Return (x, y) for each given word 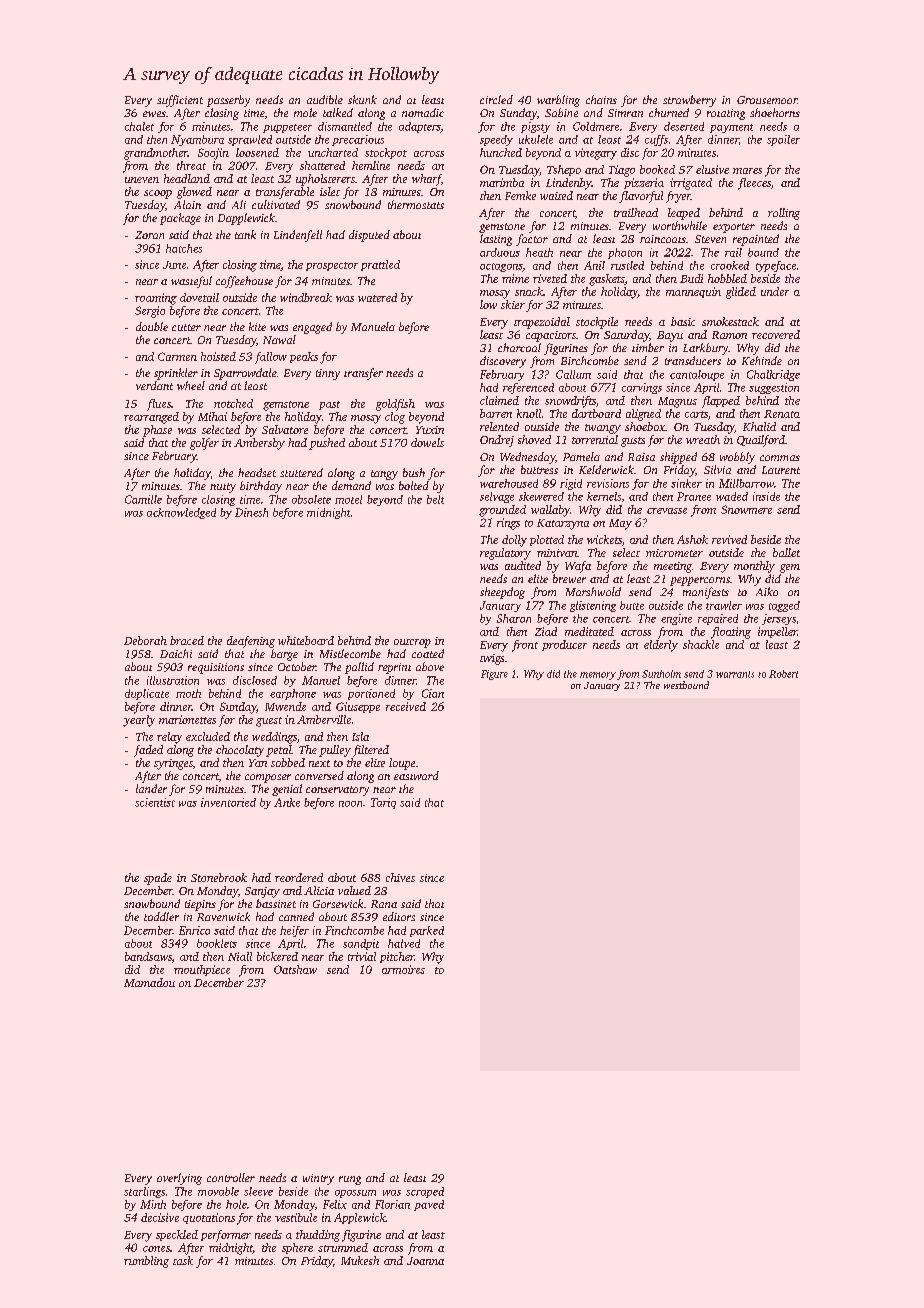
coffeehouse (244, 282)
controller (231, 1177)
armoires (403, 969)
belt (435, 499)
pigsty (535, 127)
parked (427, 931)
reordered (299, 877)
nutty (223, 488)
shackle (701, 644)
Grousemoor (767, 100)
